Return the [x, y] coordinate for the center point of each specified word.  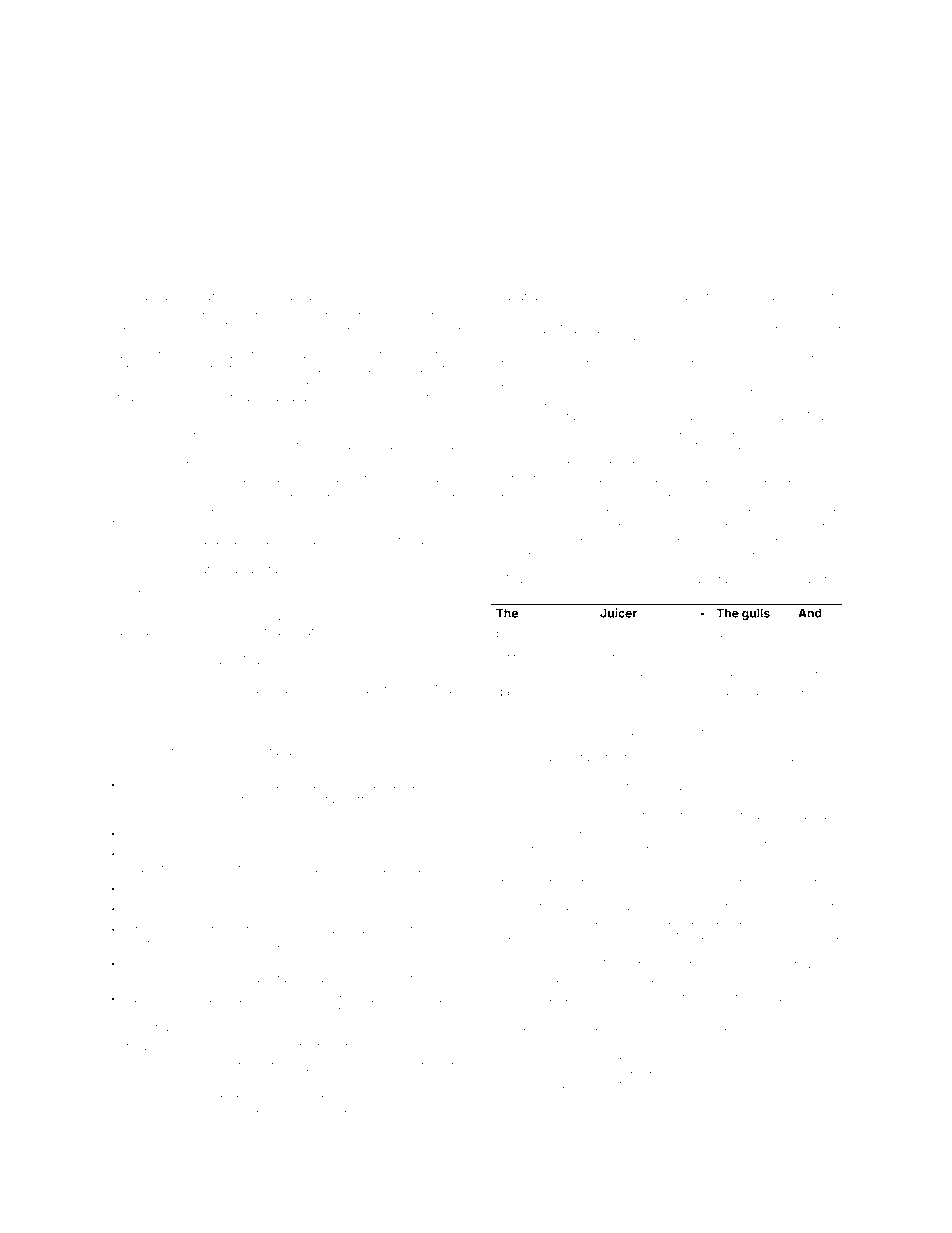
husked [535, 1085]
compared [201, 296]
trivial [689, 579]
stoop [751, 345]
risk [191, 703]
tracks [250, 1075]
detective [404, 340]
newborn [619, 672]
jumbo [679, 1104]
